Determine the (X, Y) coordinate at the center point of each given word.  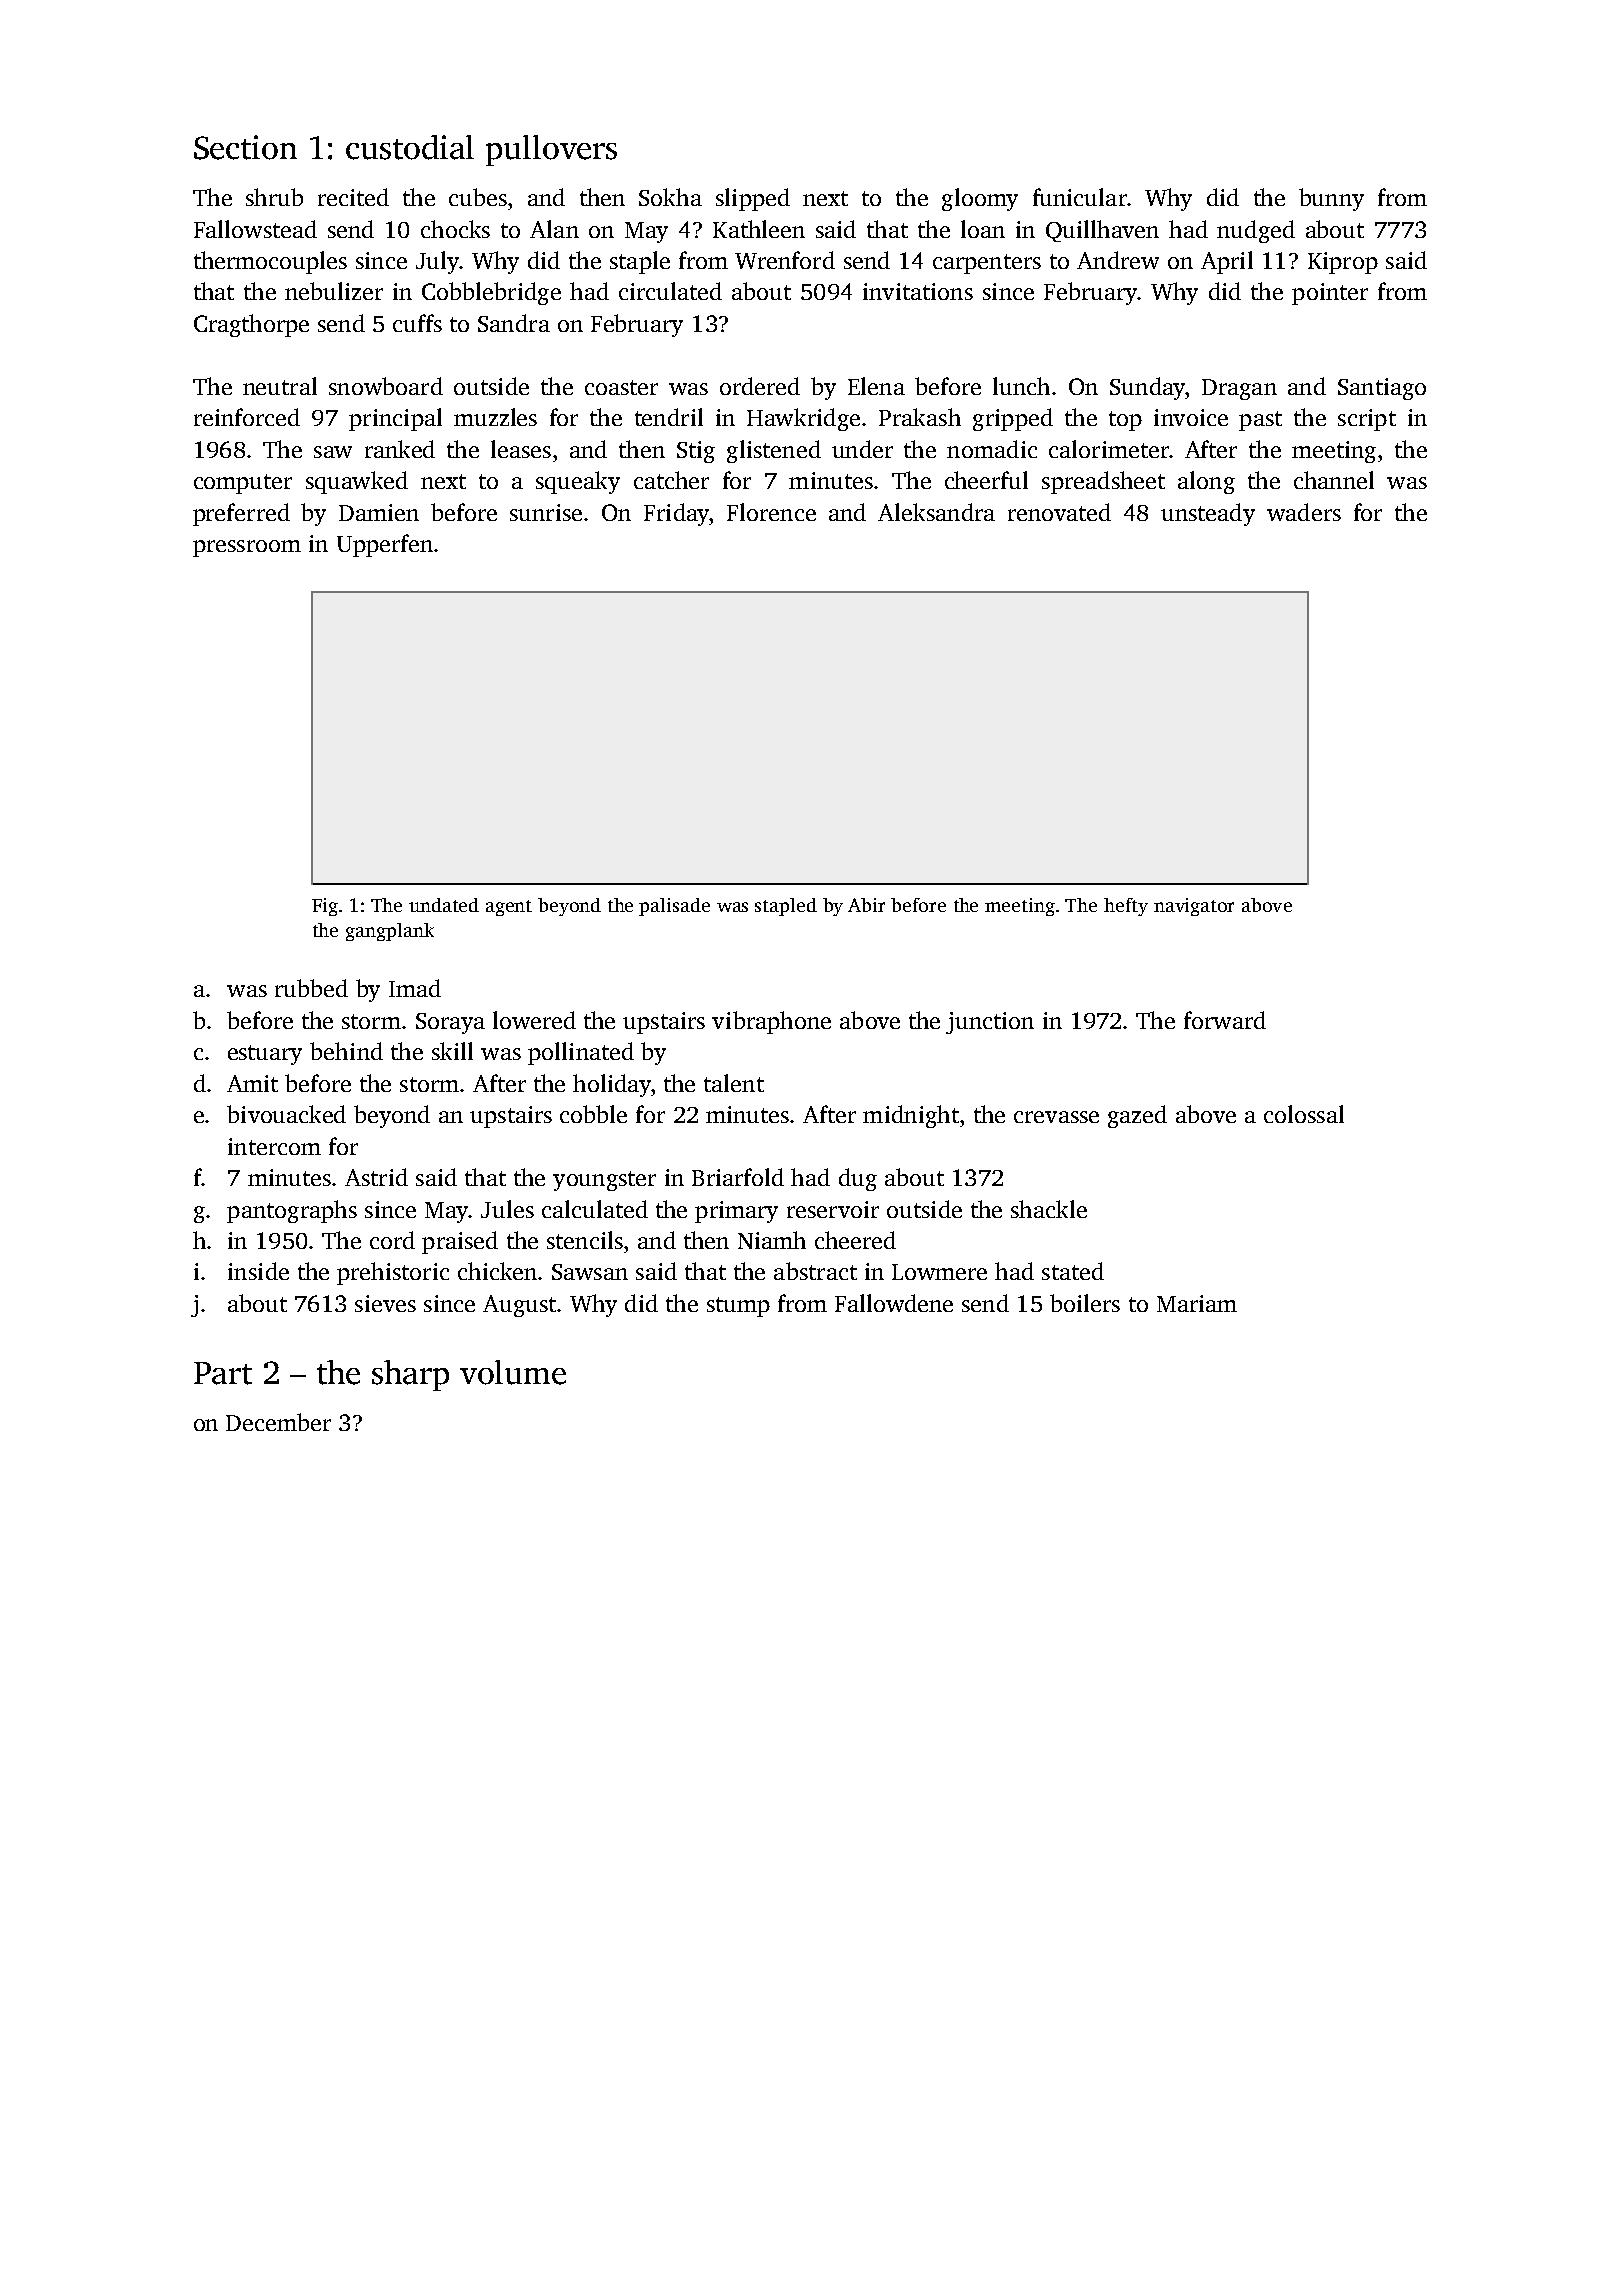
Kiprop (1343, 263)
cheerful (986, 480)
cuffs (417, 323)
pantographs (292, 1211)
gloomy (980, 199)
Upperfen (385, 545)
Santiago (1382, 389)
